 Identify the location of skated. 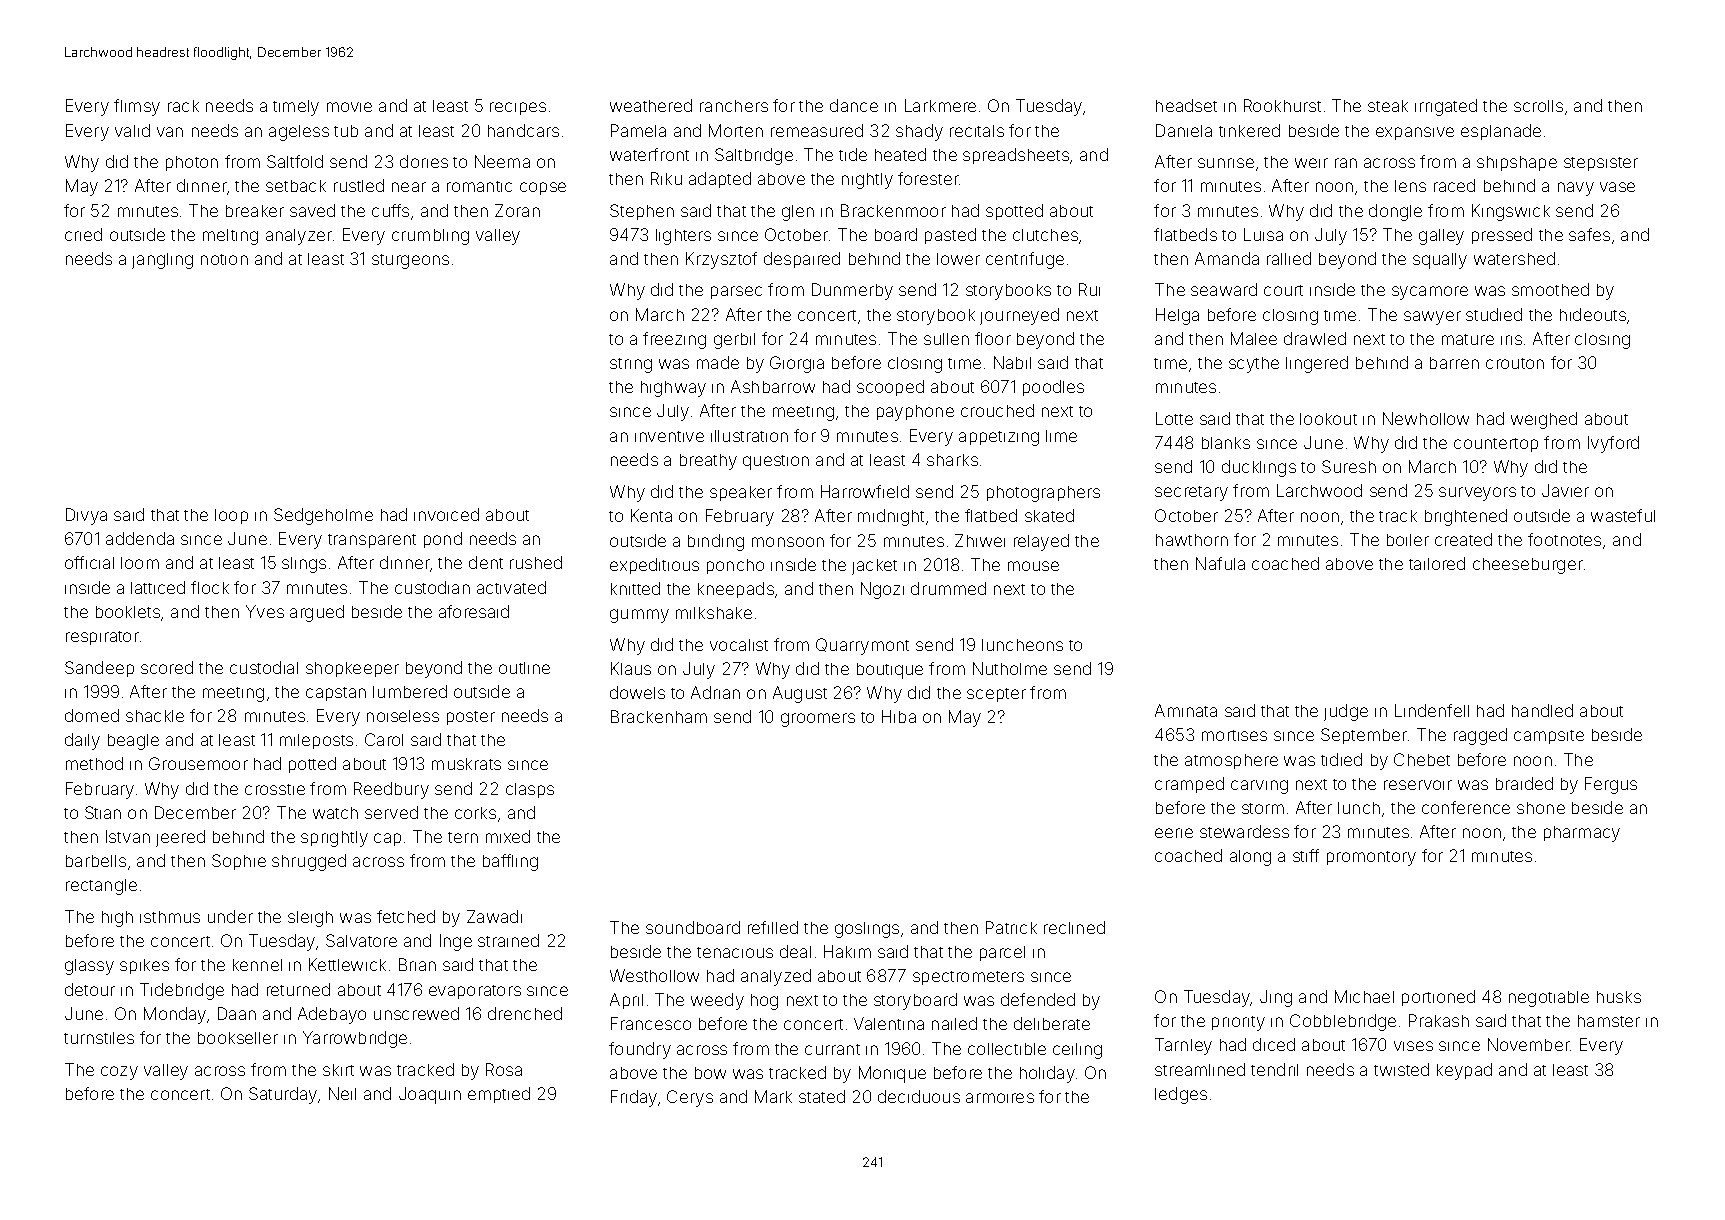
(1049, 515).
